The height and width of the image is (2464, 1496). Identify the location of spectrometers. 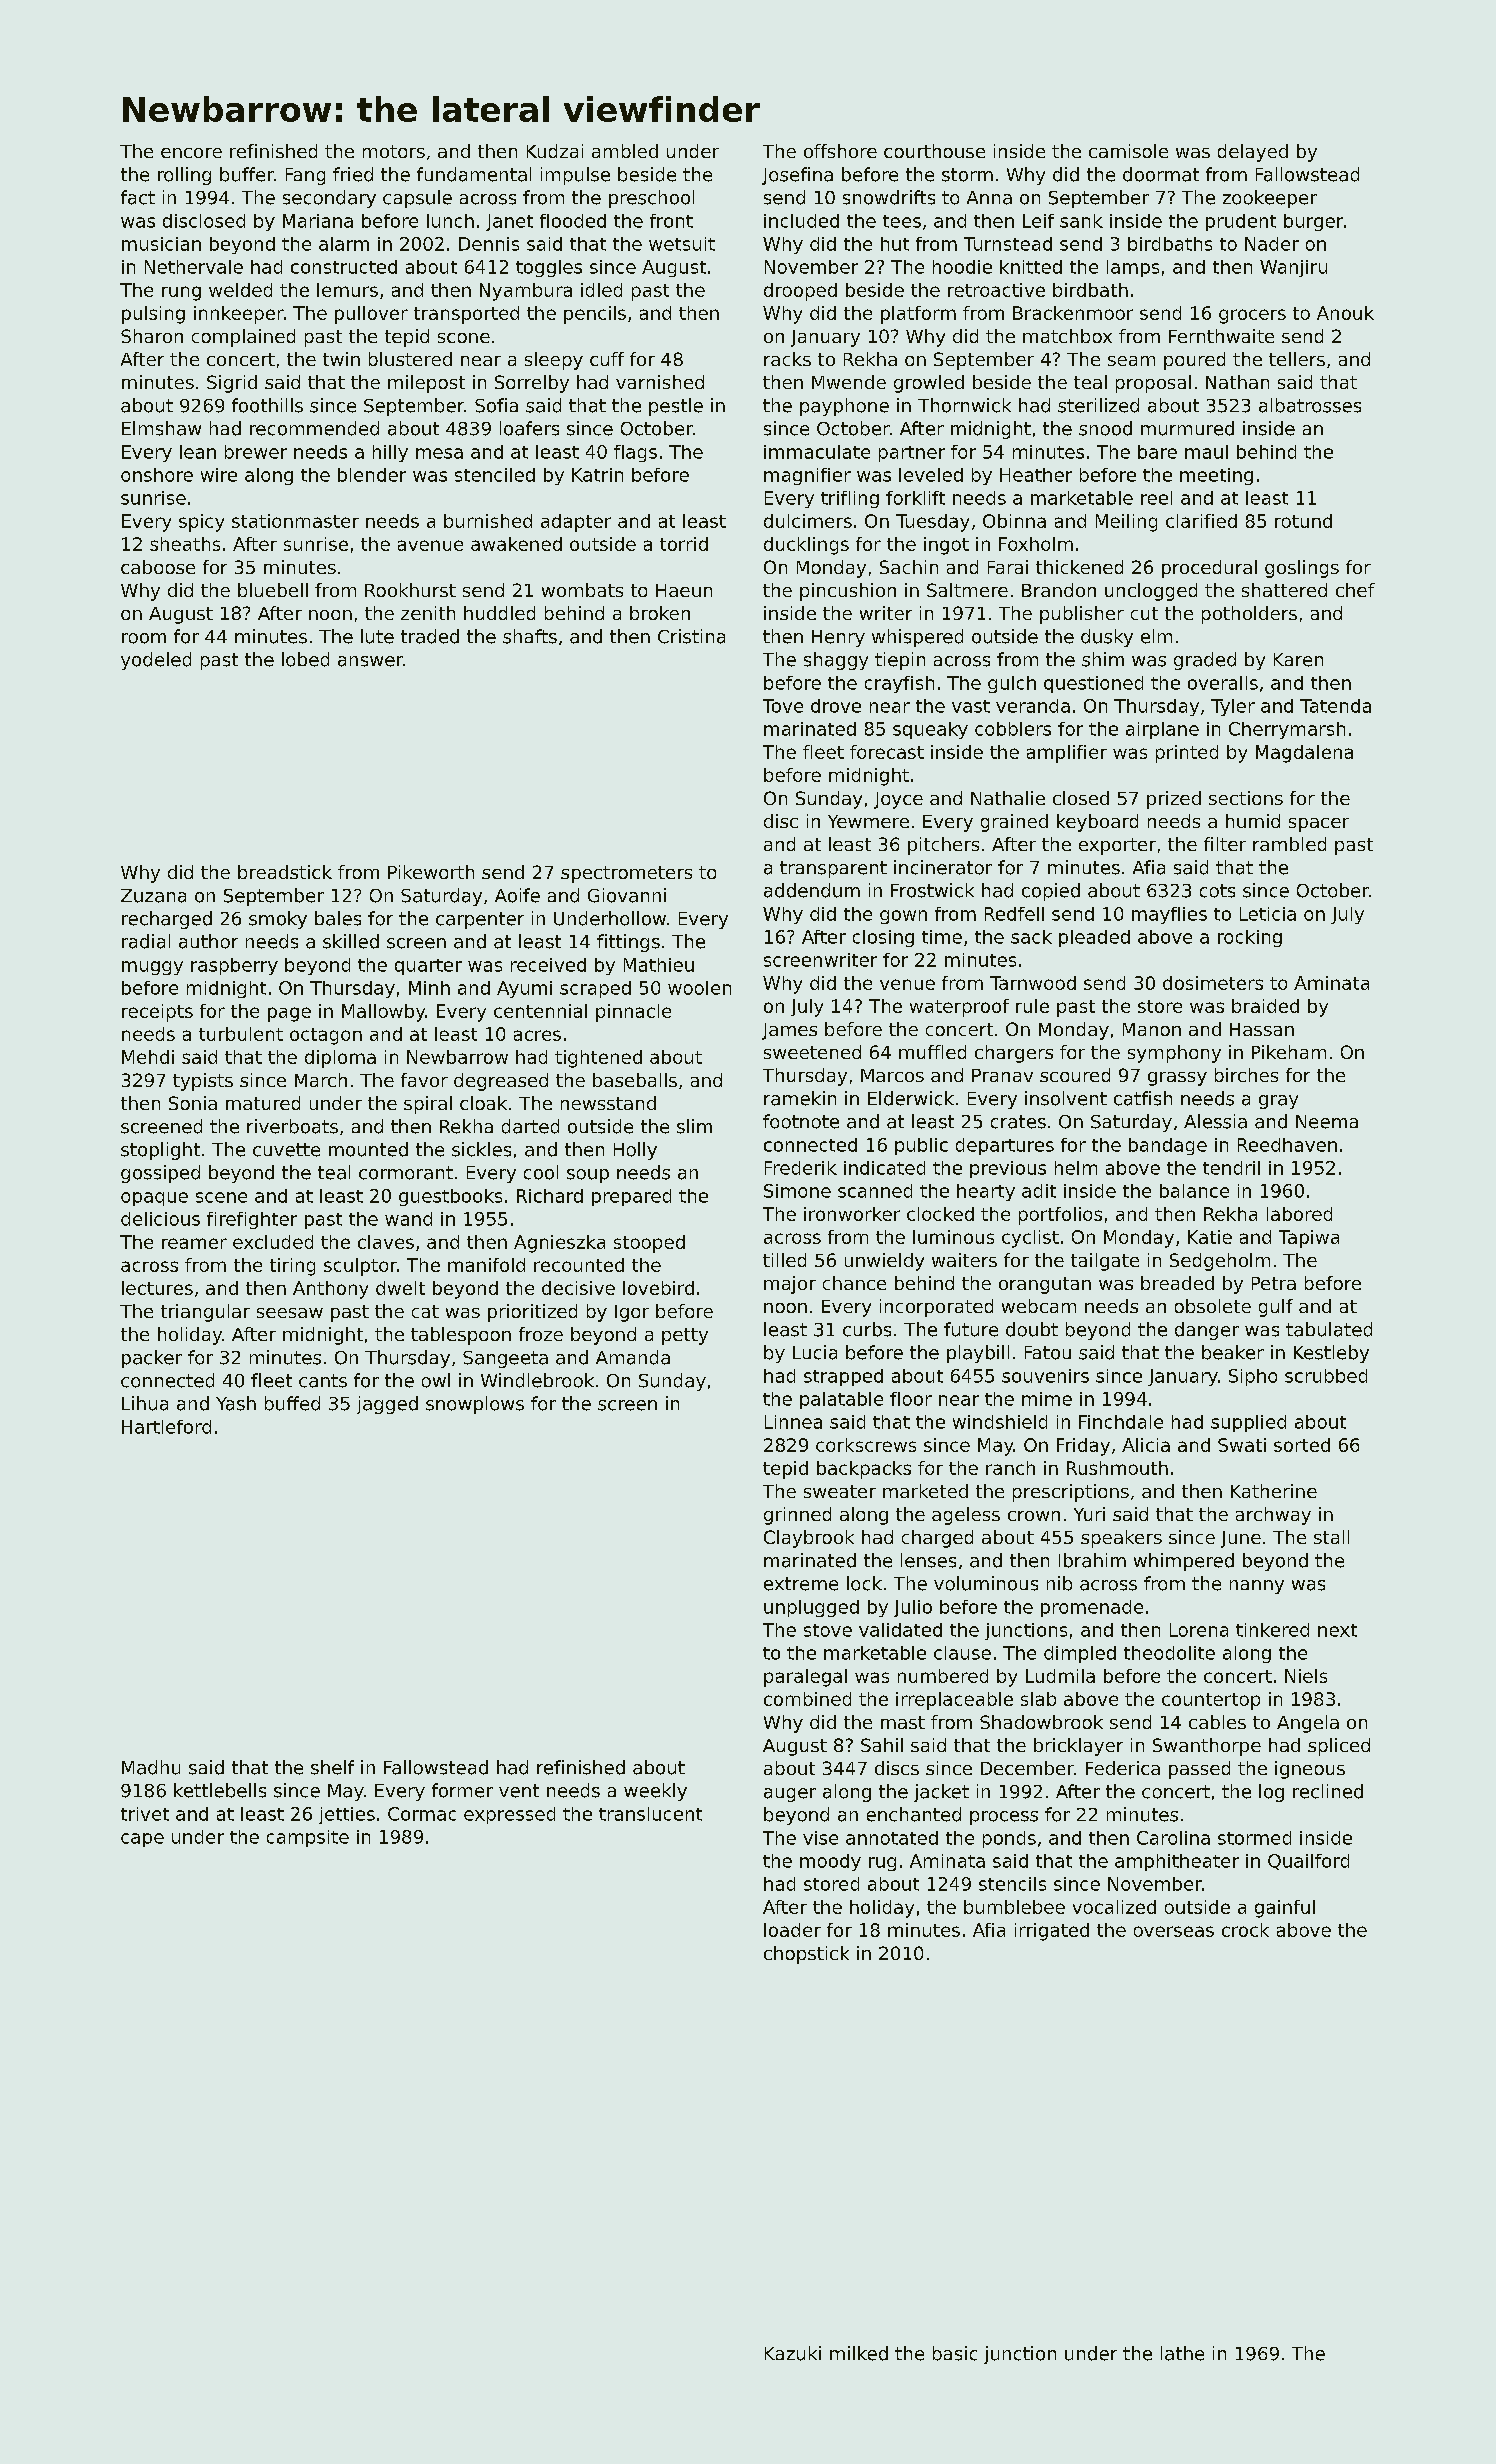
(626, 874).
